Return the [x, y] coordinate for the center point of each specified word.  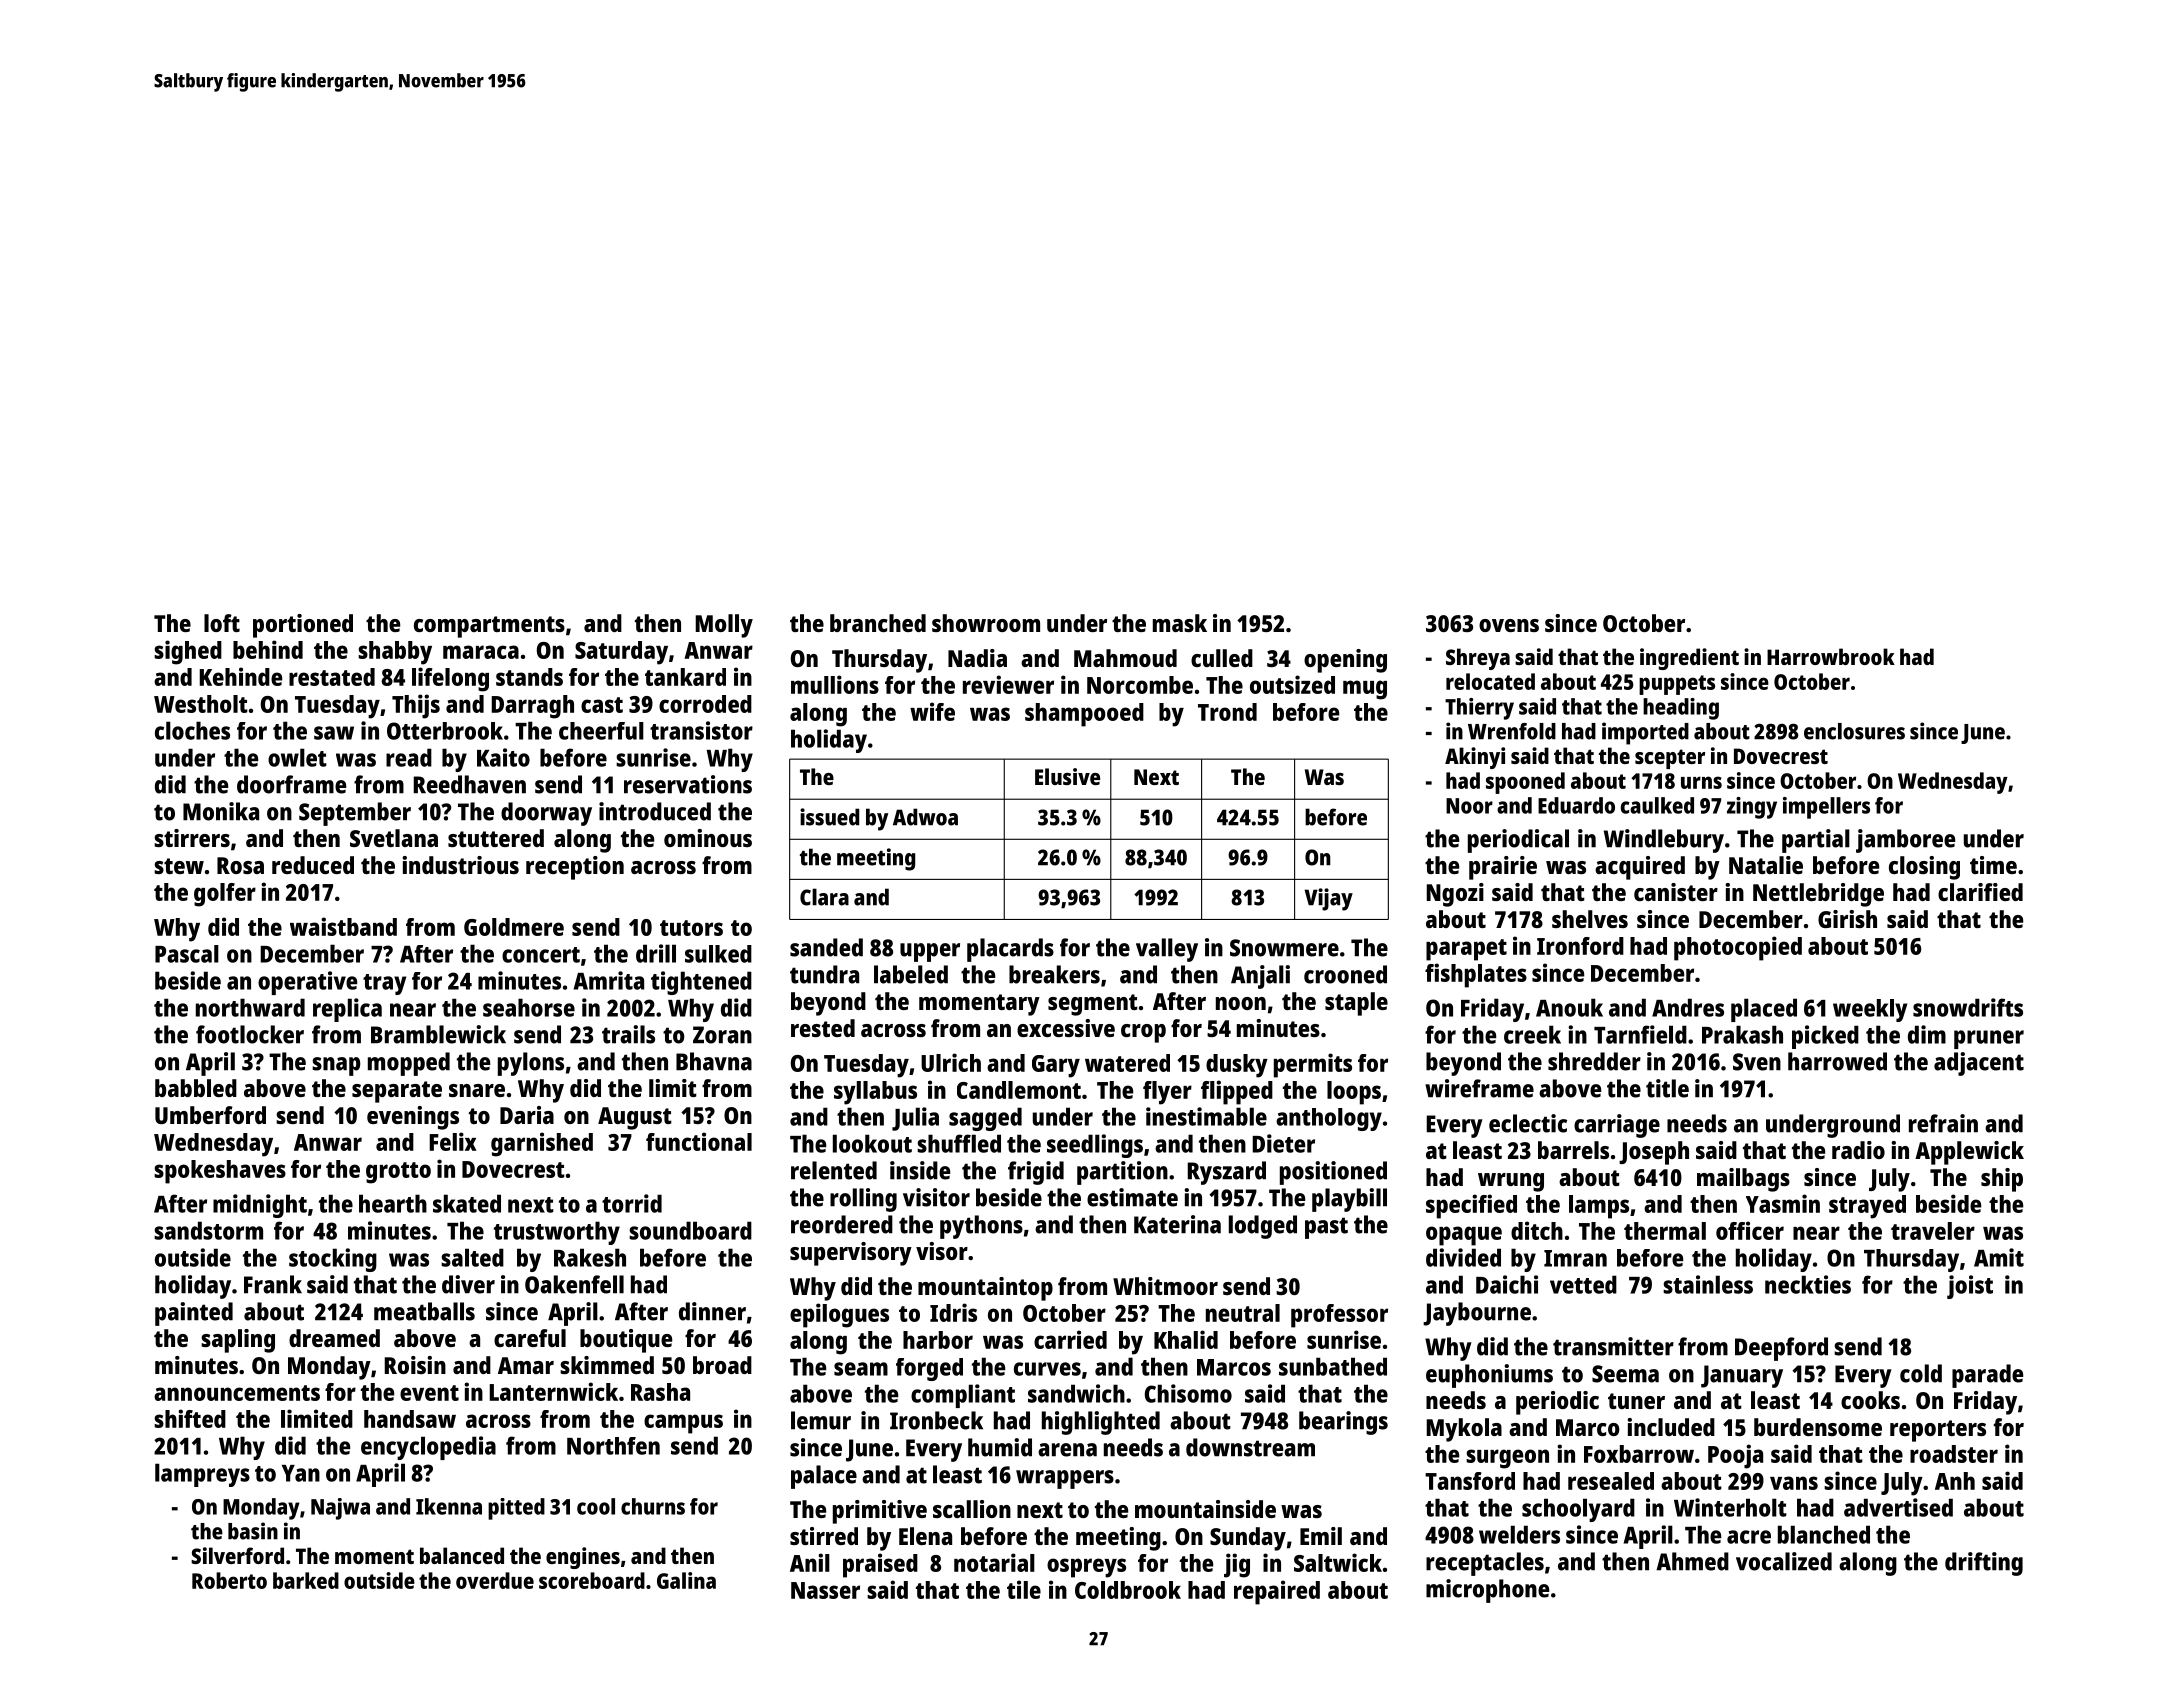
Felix [453, 1141]
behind [268, 649]
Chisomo [1188, 1393]
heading [1681, 709]
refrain [1943, 1123]
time [1993, 865]
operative [307, 983]
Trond [1227, 712]
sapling [238, 1341]
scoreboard [592, 1580]
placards [1010, 950]
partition [1122, 1173]
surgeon [1507, 1459]
